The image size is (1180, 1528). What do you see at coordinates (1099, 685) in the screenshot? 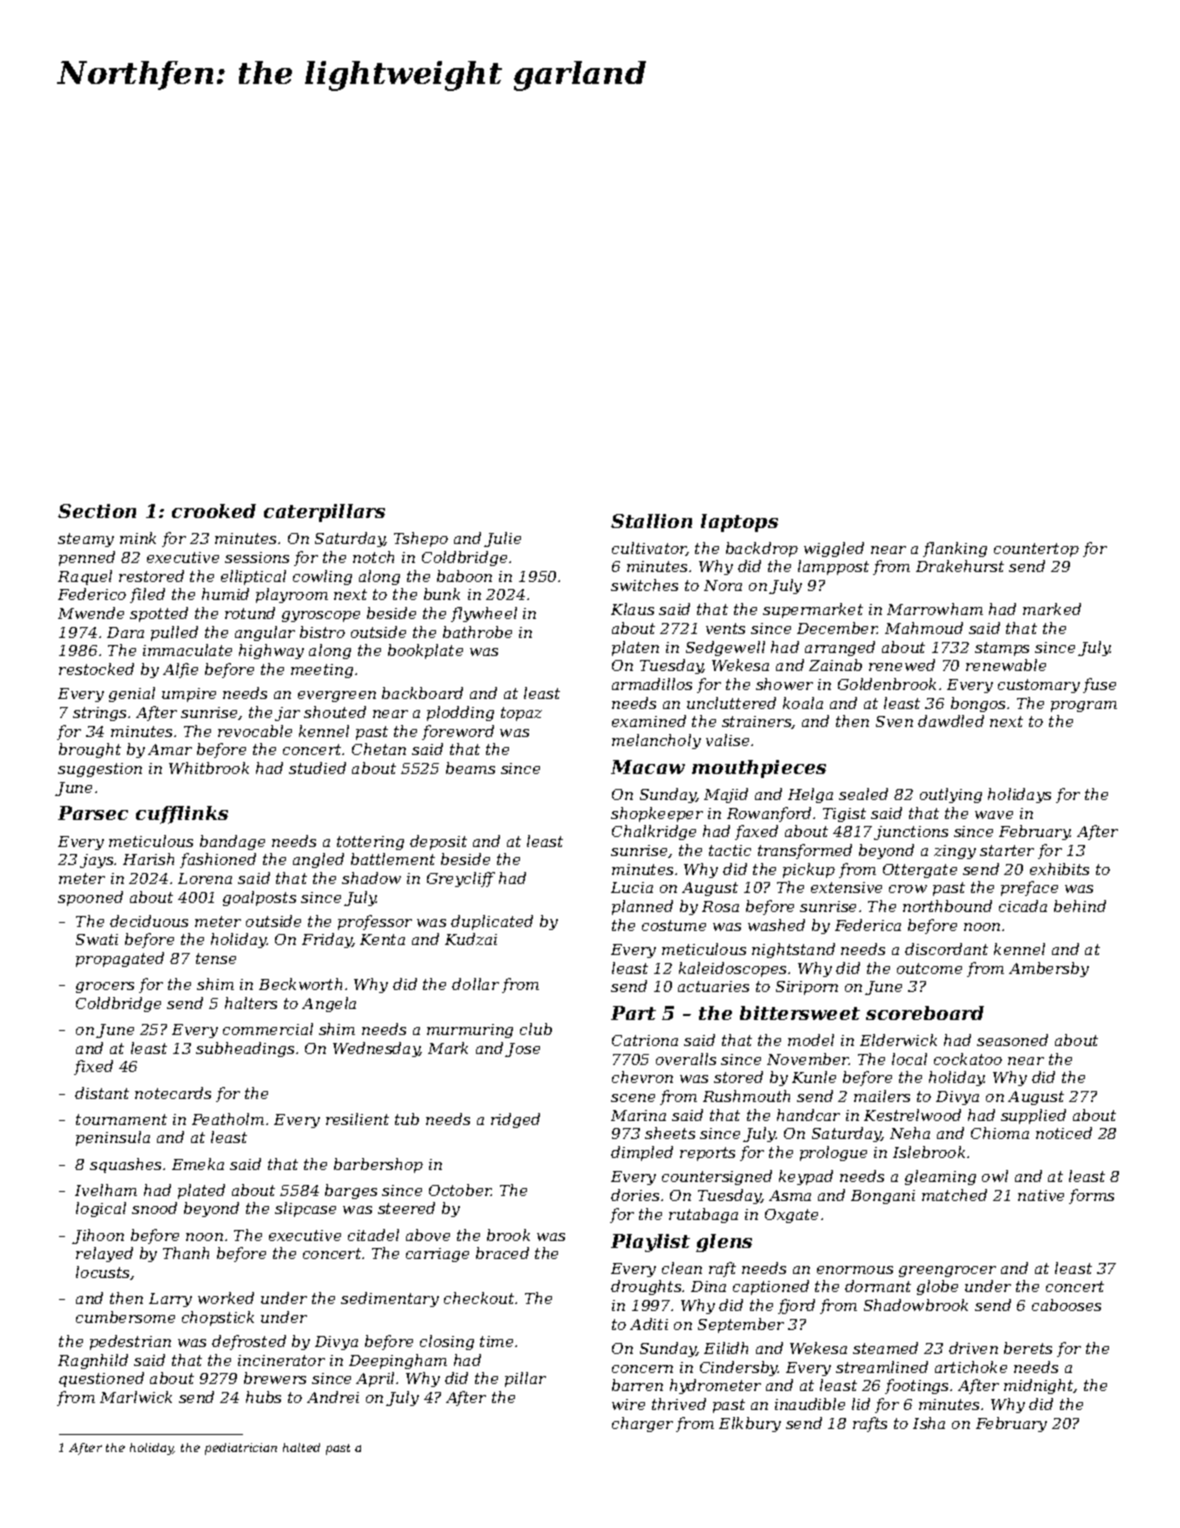
I see `fuse` at bounding box center [1099, 685].
